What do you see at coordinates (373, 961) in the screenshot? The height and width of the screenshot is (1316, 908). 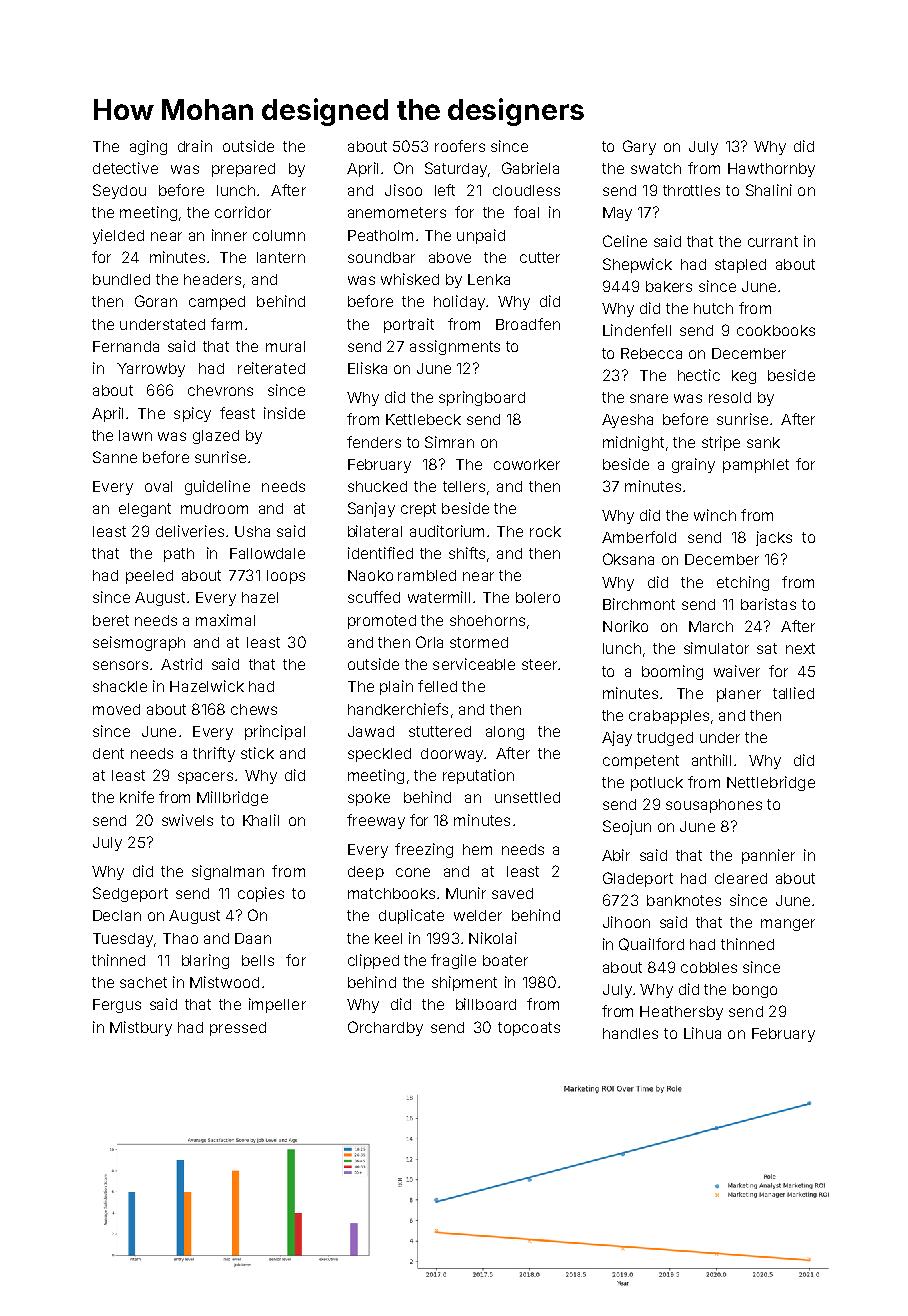 I see `clipped` at bounding box center [373, 961].
